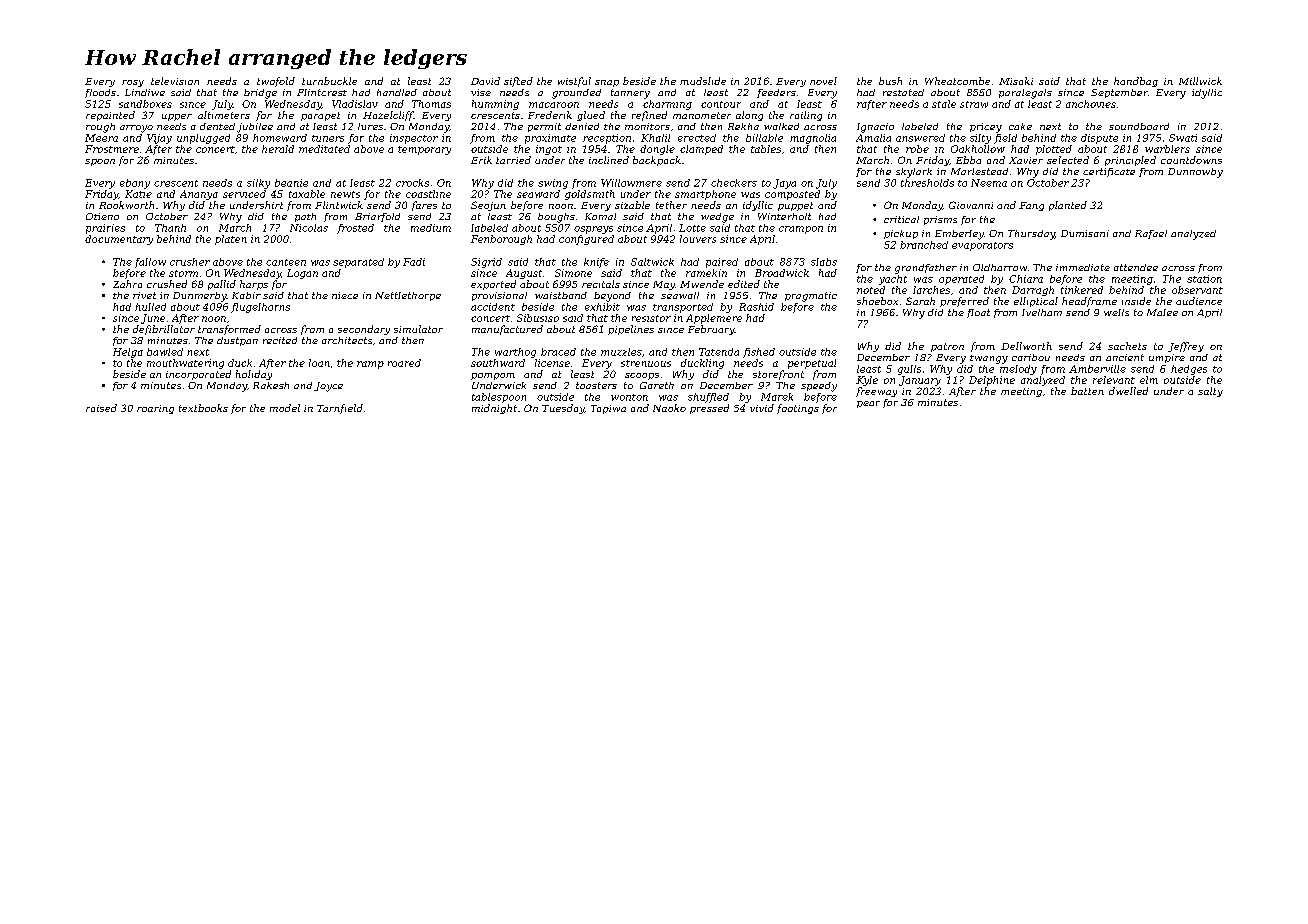 The height and width of the screenshot is (924, 1308). I want to click on composted, so click(792, 195).
